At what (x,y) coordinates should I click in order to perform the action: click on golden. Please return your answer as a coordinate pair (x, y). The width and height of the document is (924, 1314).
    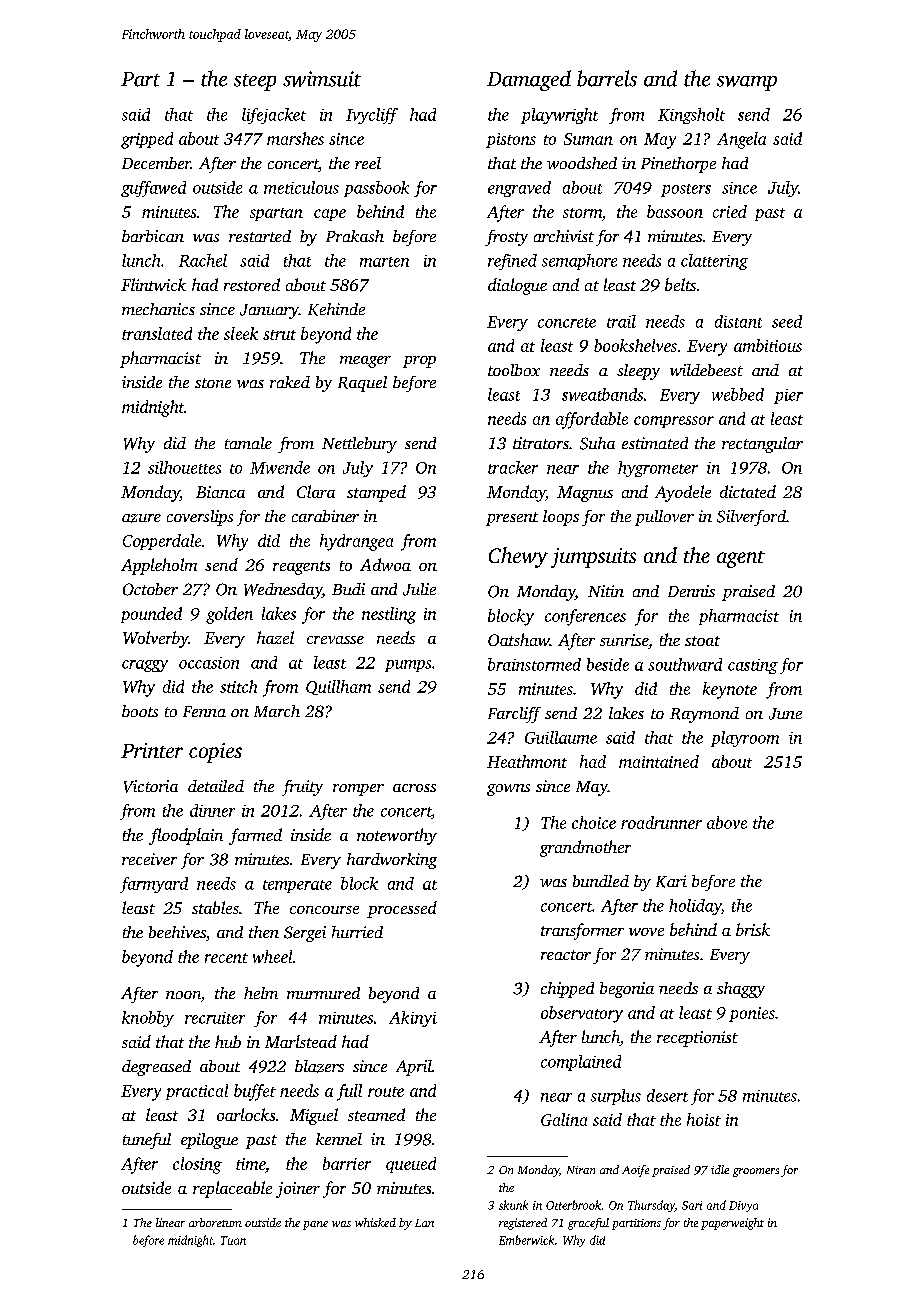
    Looking at the image, I should click on (229, 615).
